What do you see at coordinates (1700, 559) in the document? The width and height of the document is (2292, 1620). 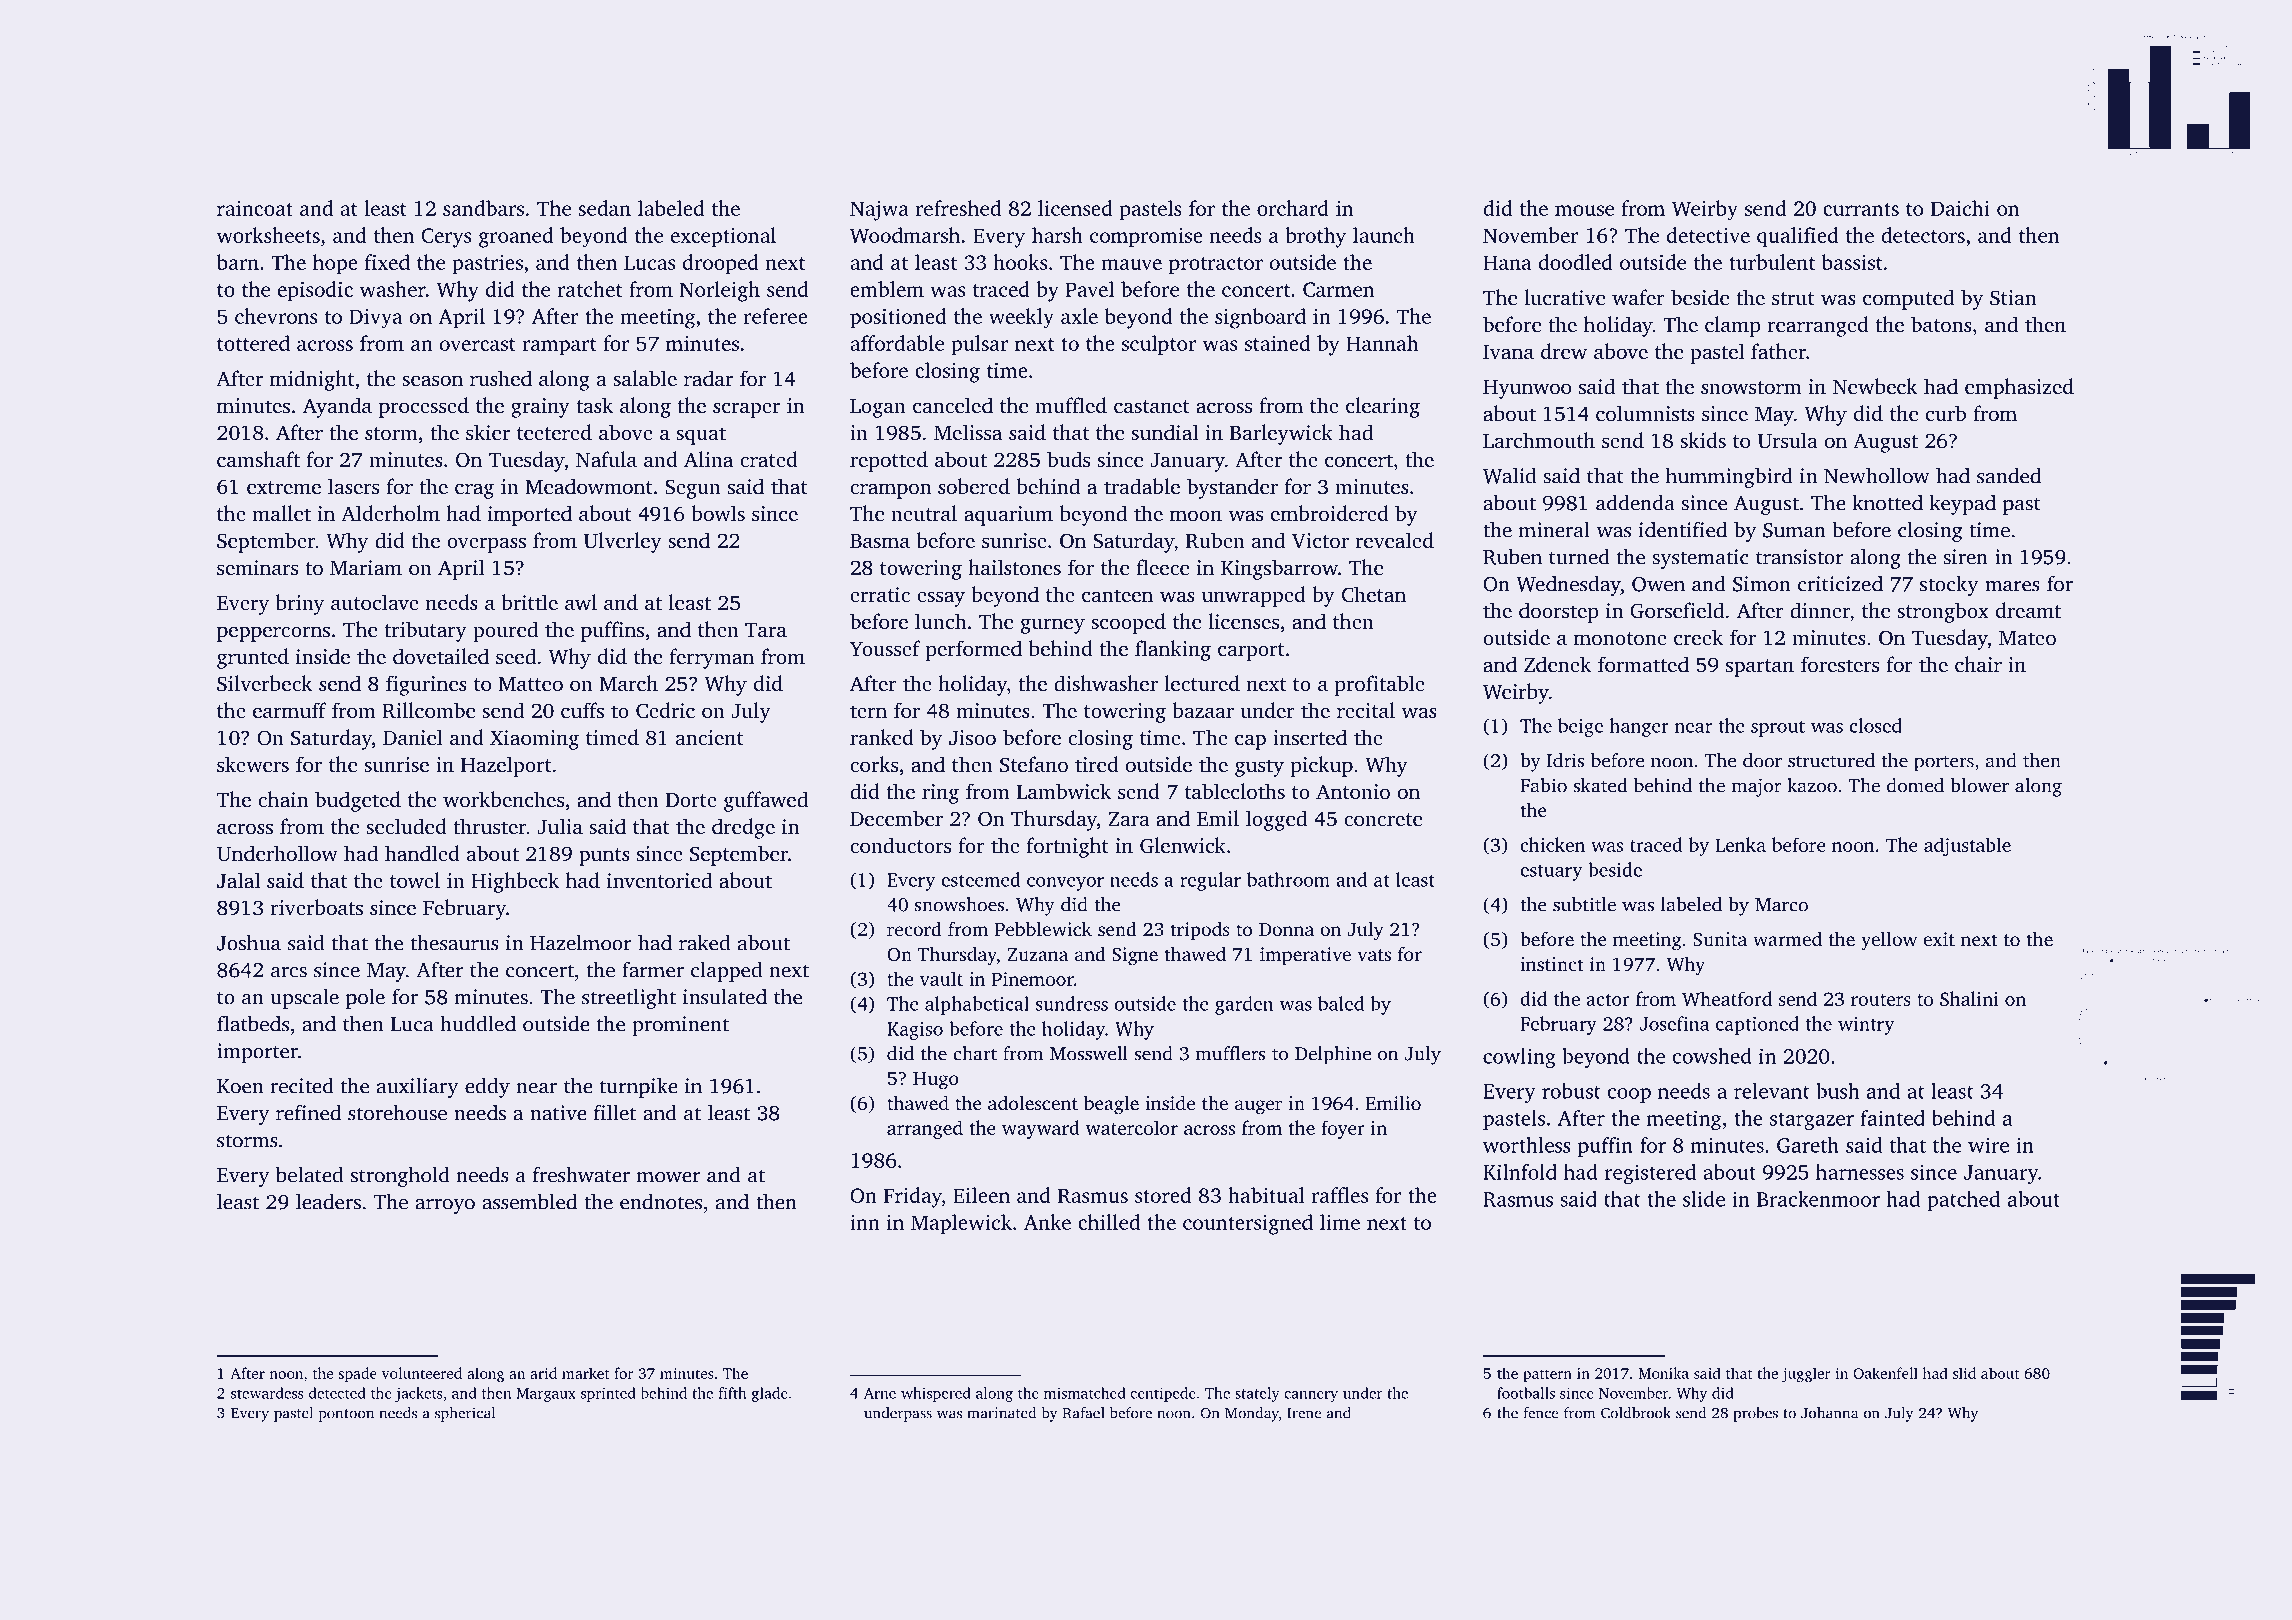 I see `systematic` at bounding box center [1700, 559].
